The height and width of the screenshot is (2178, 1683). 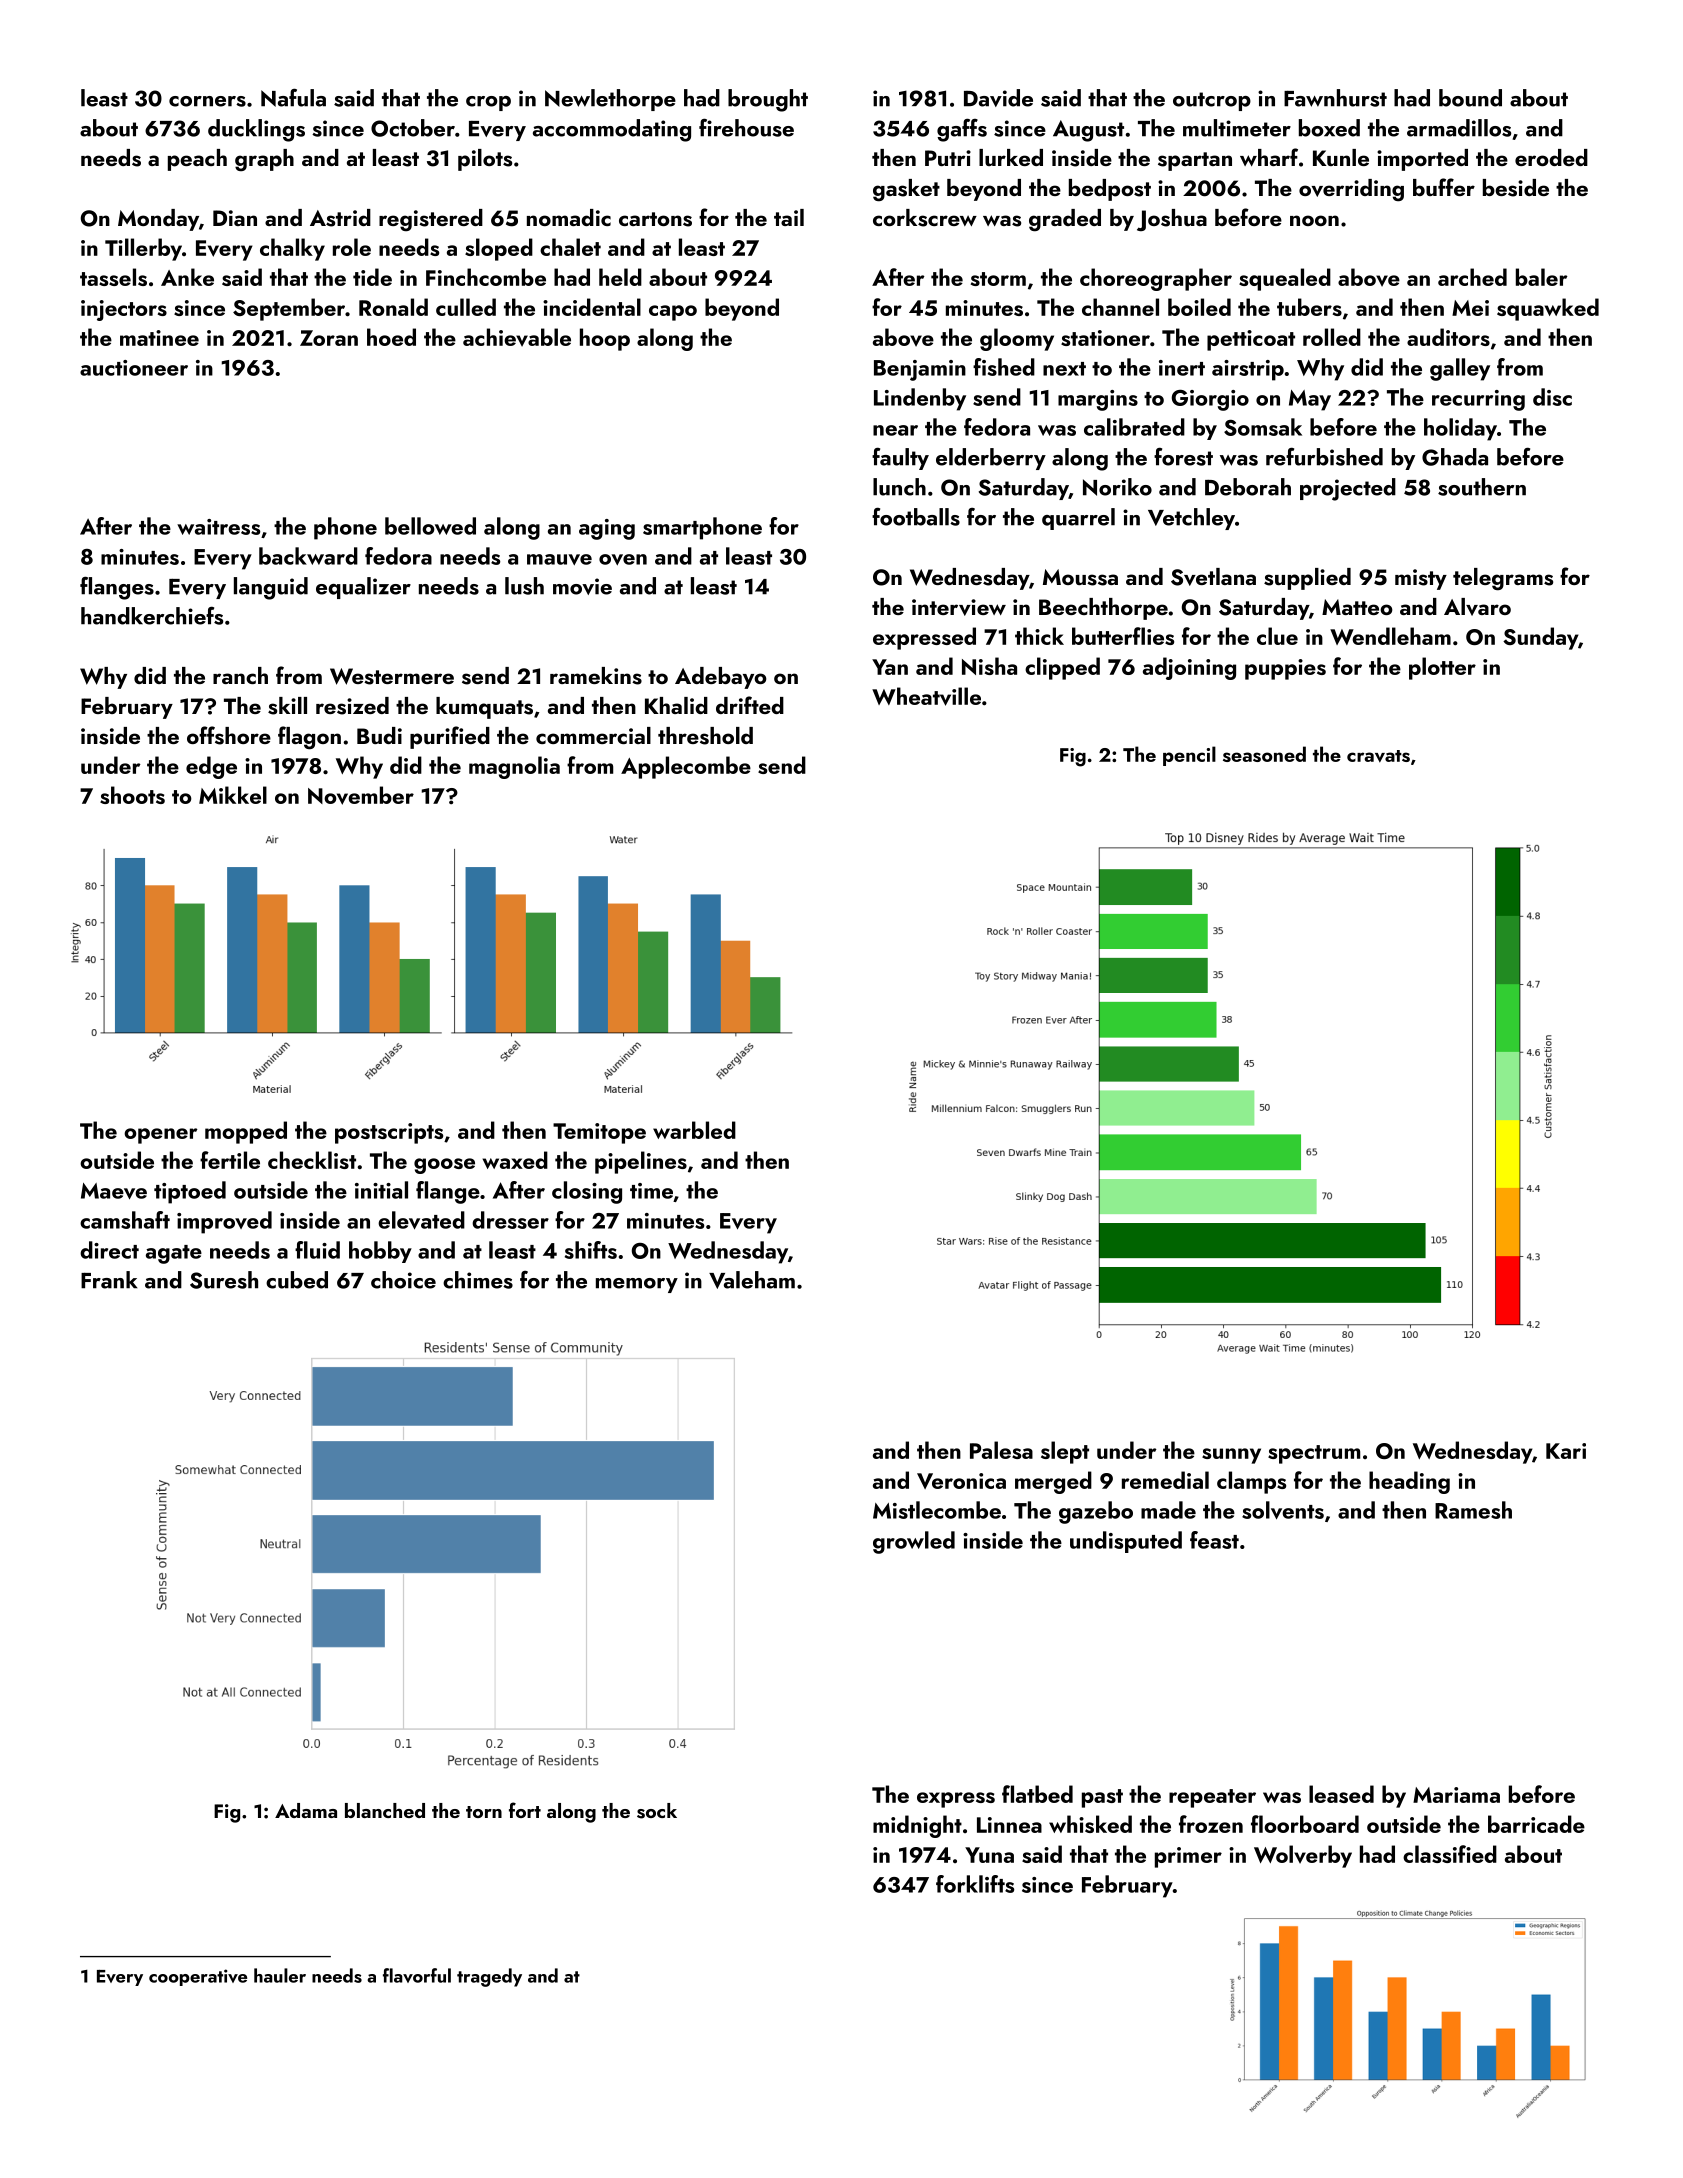 What do you see at coordinates (694, 1130) in the screenshot?
I see `warbled` at bounding box center [694, 1130].
